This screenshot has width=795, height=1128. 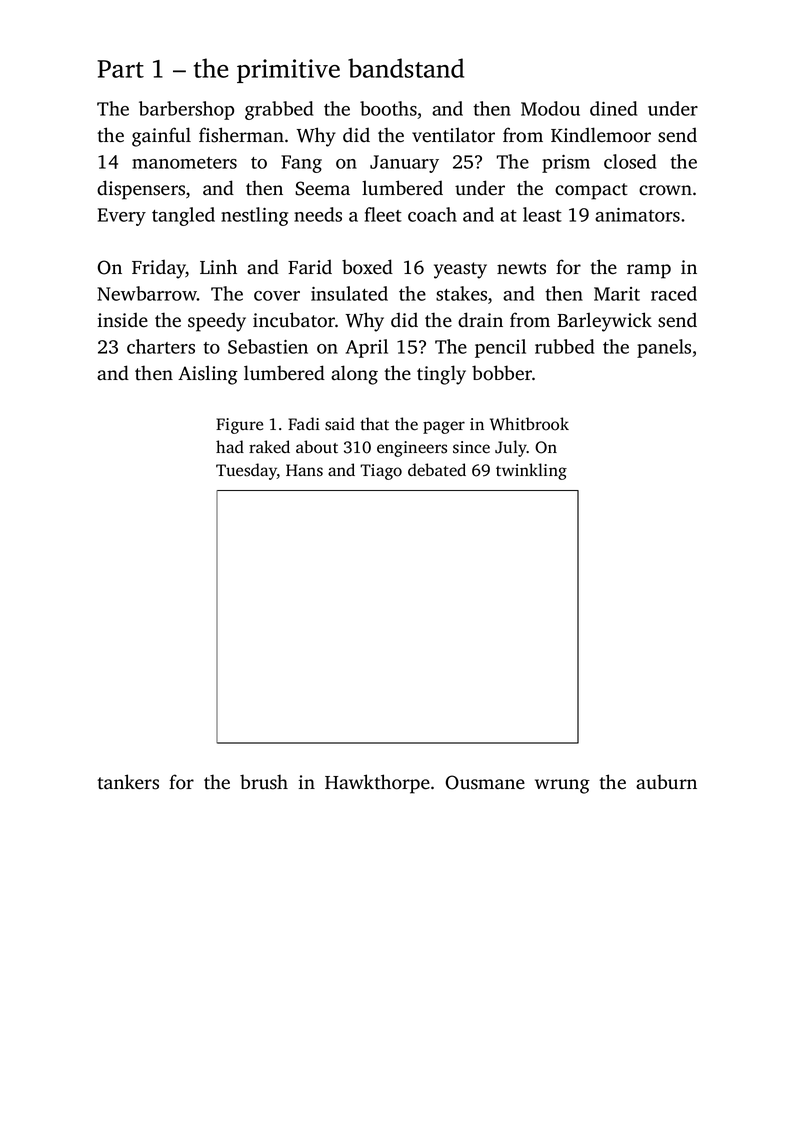 I want to click on yeasty, so click(x=460, y=270).
